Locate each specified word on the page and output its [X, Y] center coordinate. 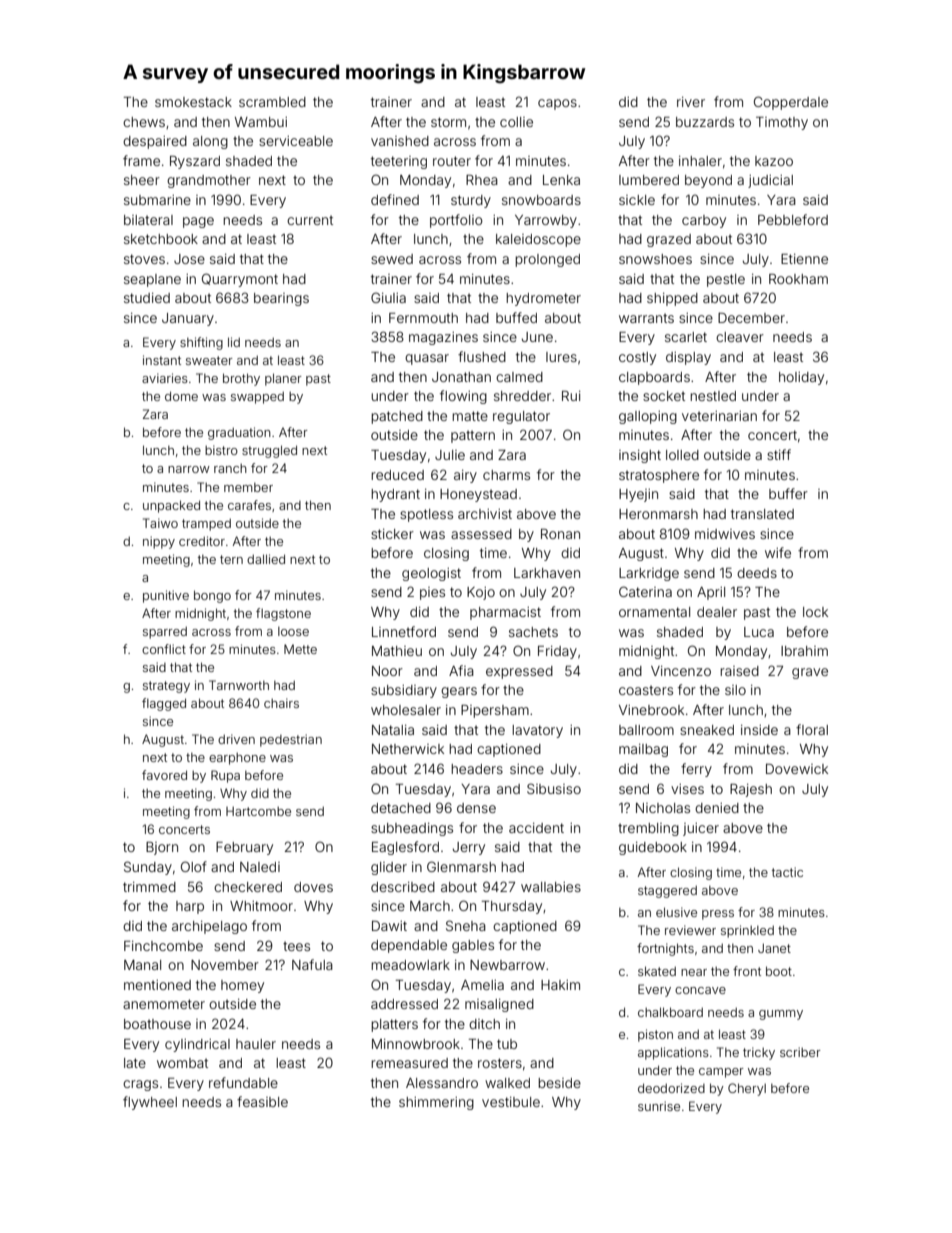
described [403, 887]
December [751, 317]
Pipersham [495, 711]
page [198, 222]
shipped [672, 299]
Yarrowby [546, 221]
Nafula [312, 964]
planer [283, 379]
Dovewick [797, 768]
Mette [300, 649]
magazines [443, 338]
